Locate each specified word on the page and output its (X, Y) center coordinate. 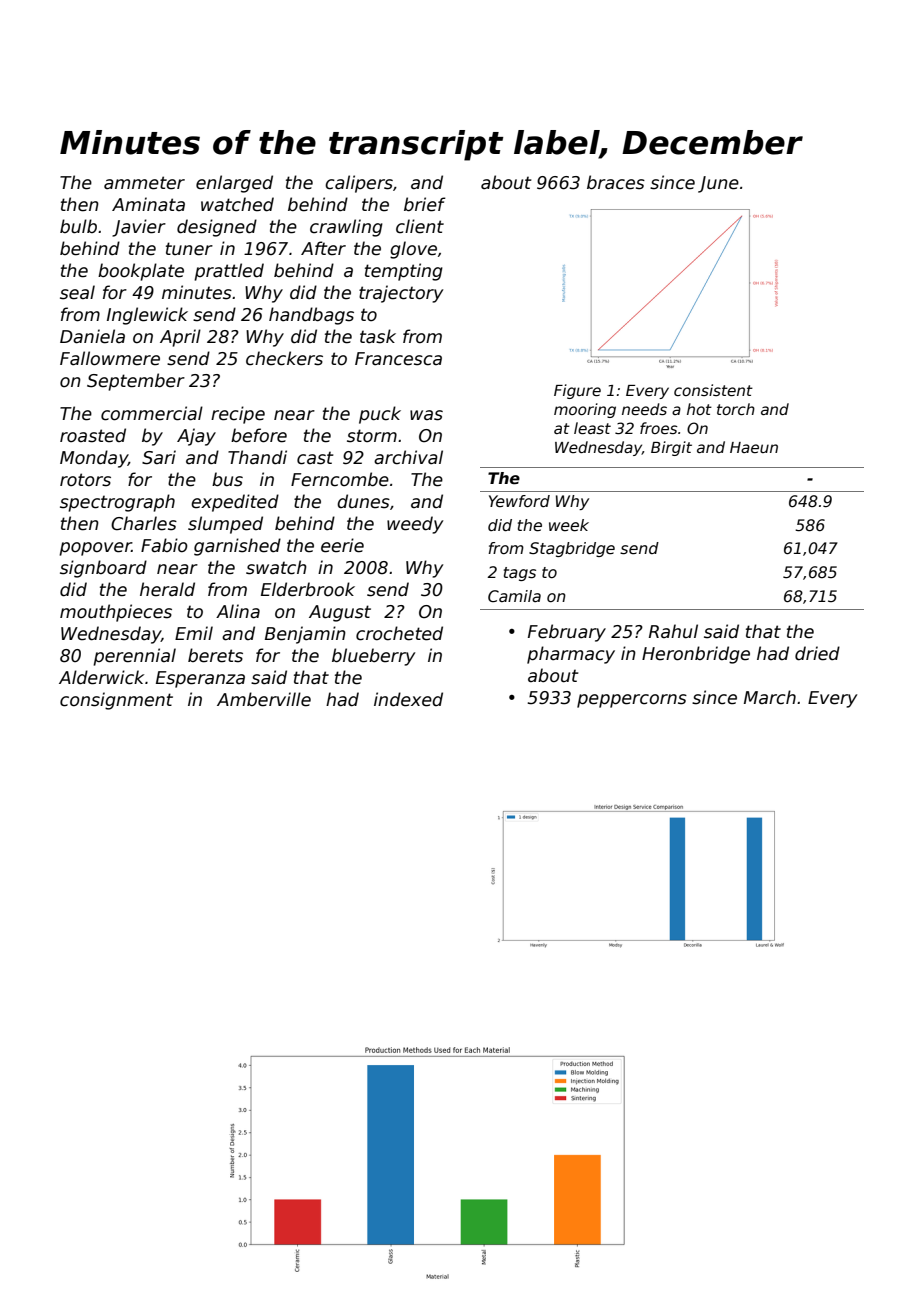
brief (425, 204)
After (323, 248)
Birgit (671, 448)
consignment (116, 701)
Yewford (519, 501)
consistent (713, 390)
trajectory (401, 294)
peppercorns (632, 701)
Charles (144, 523)
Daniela (92, 336)
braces (616, 182)
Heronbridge (696, 655)
